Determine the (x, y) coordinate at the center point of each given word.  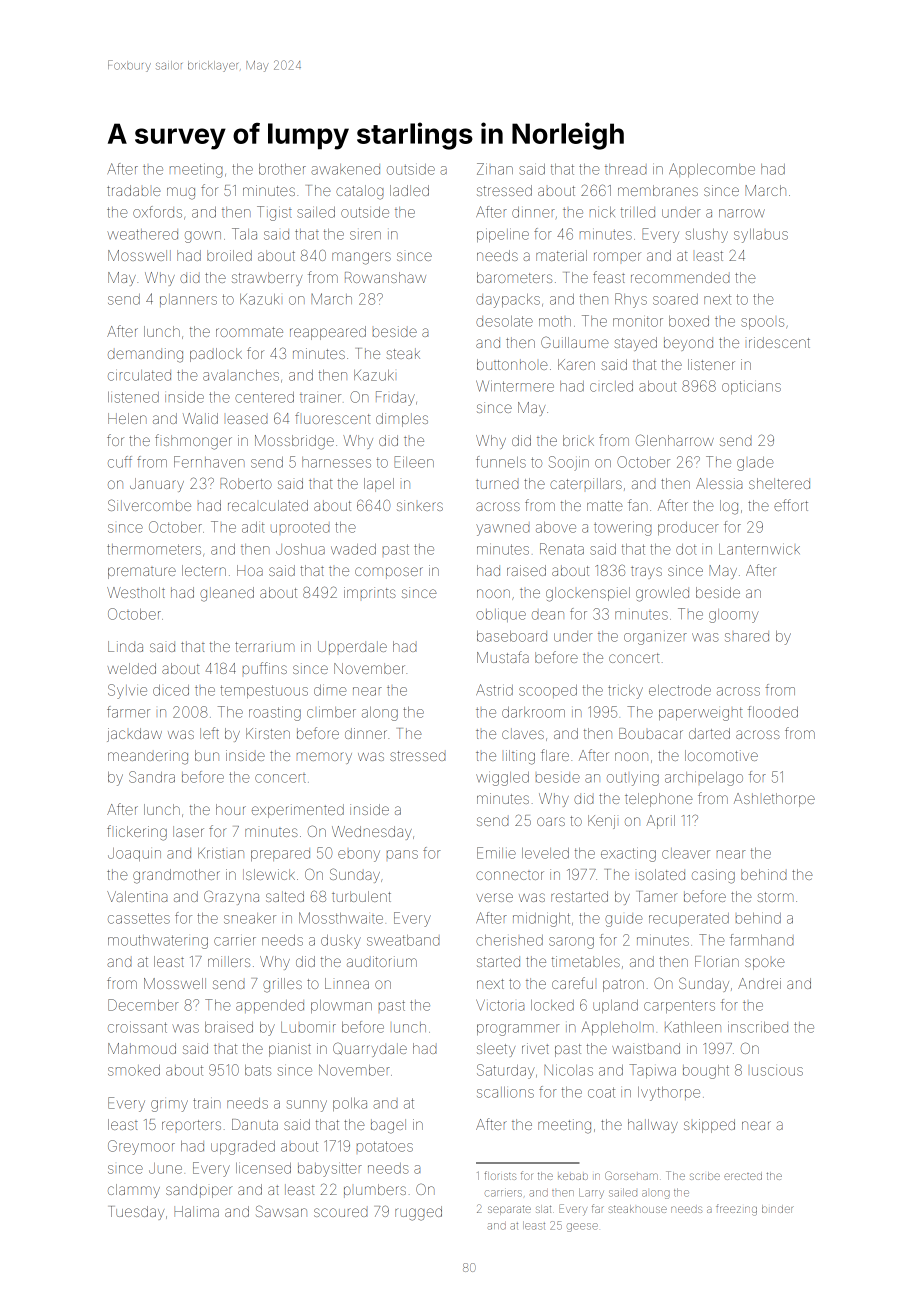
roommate (249, 332)
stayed (635, 344)
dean (548, 615)
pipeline (503, 235)
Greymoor (141, 1147)
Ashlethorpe (774, 800)
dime (330, 690)
